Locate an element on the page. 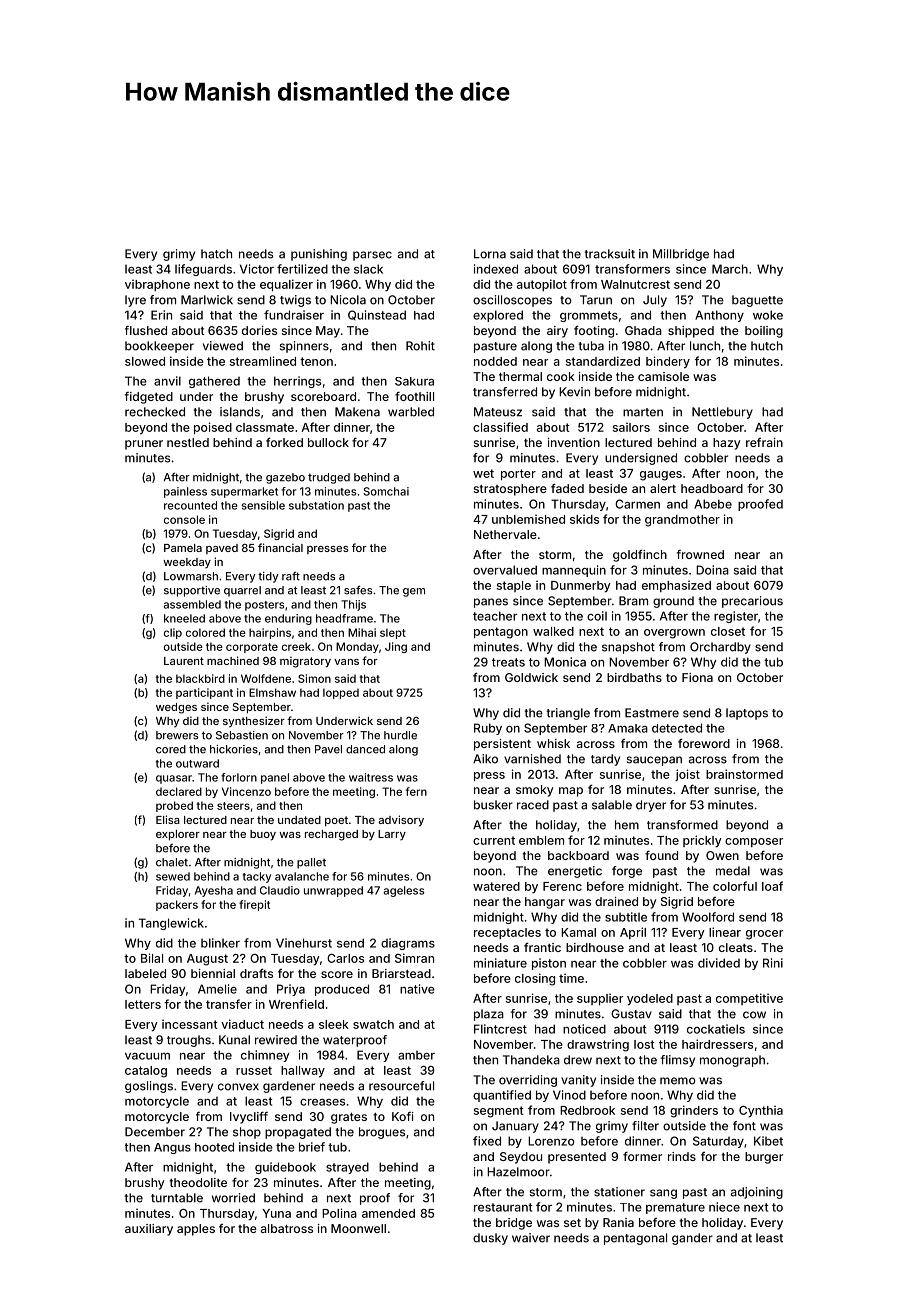 The height and width of the image is (1316, 908). March is located at coordinates (730, 269).
